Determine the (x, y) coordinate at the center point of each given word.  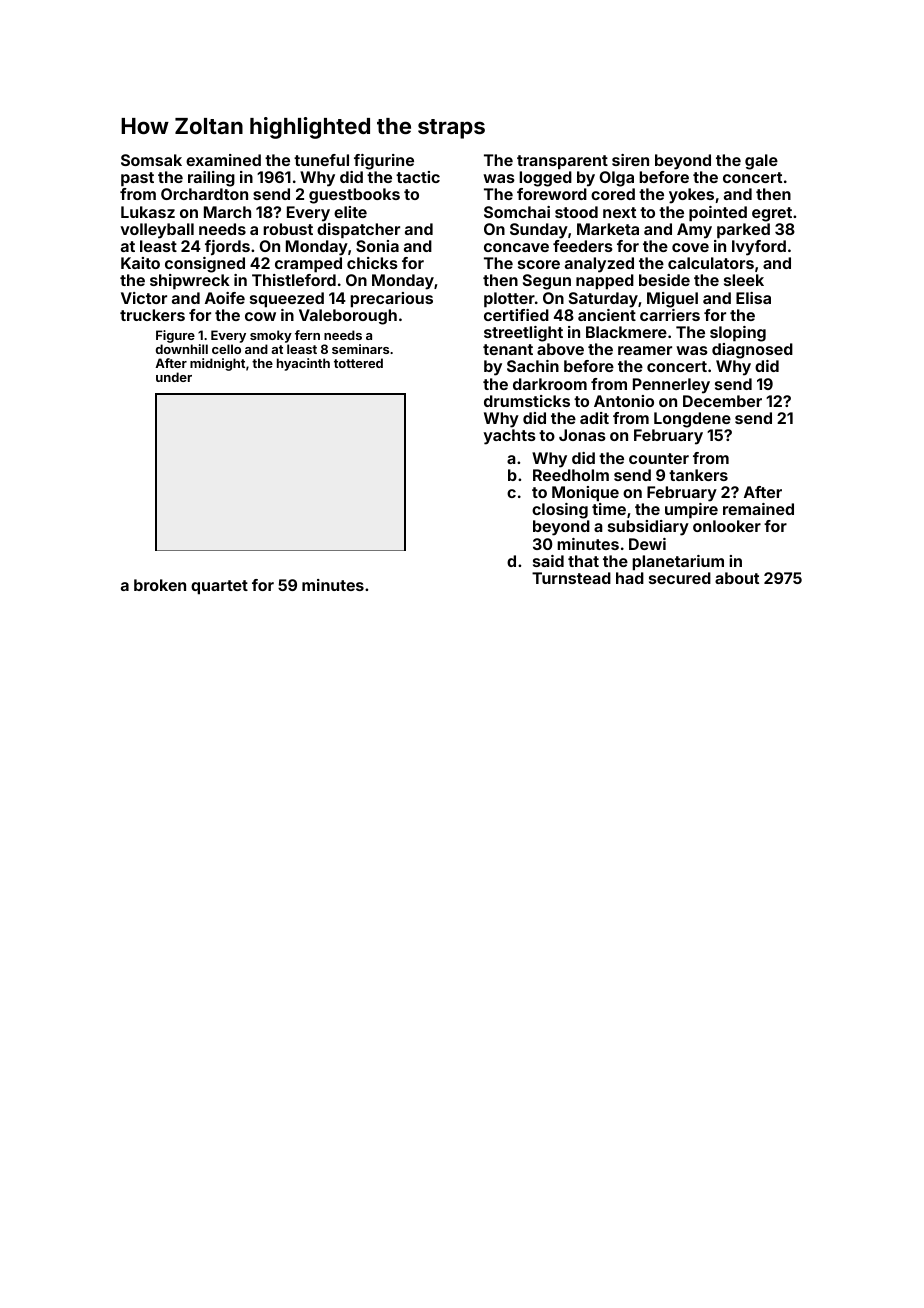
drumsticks (527, 401)
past (137, 179)
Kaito (140, 263)
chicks (372, 263)
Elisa (753, 298)
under (174, 377)
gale (761, 162)
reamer (645, 350)
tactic (418, 177)
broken (160, 585)
